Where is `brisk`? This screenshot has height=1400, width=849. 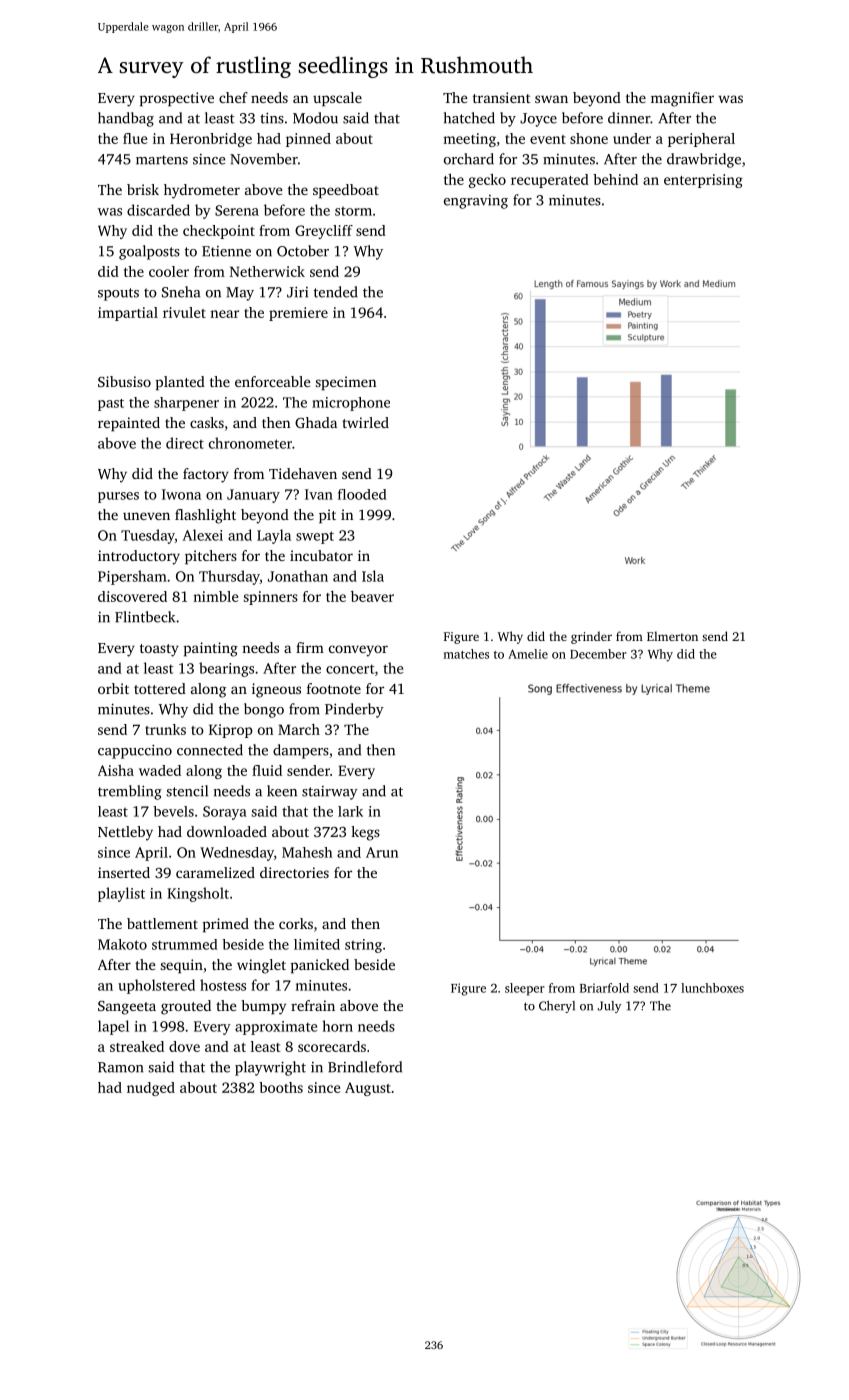 brisk is located at coordinates (143, 189).
